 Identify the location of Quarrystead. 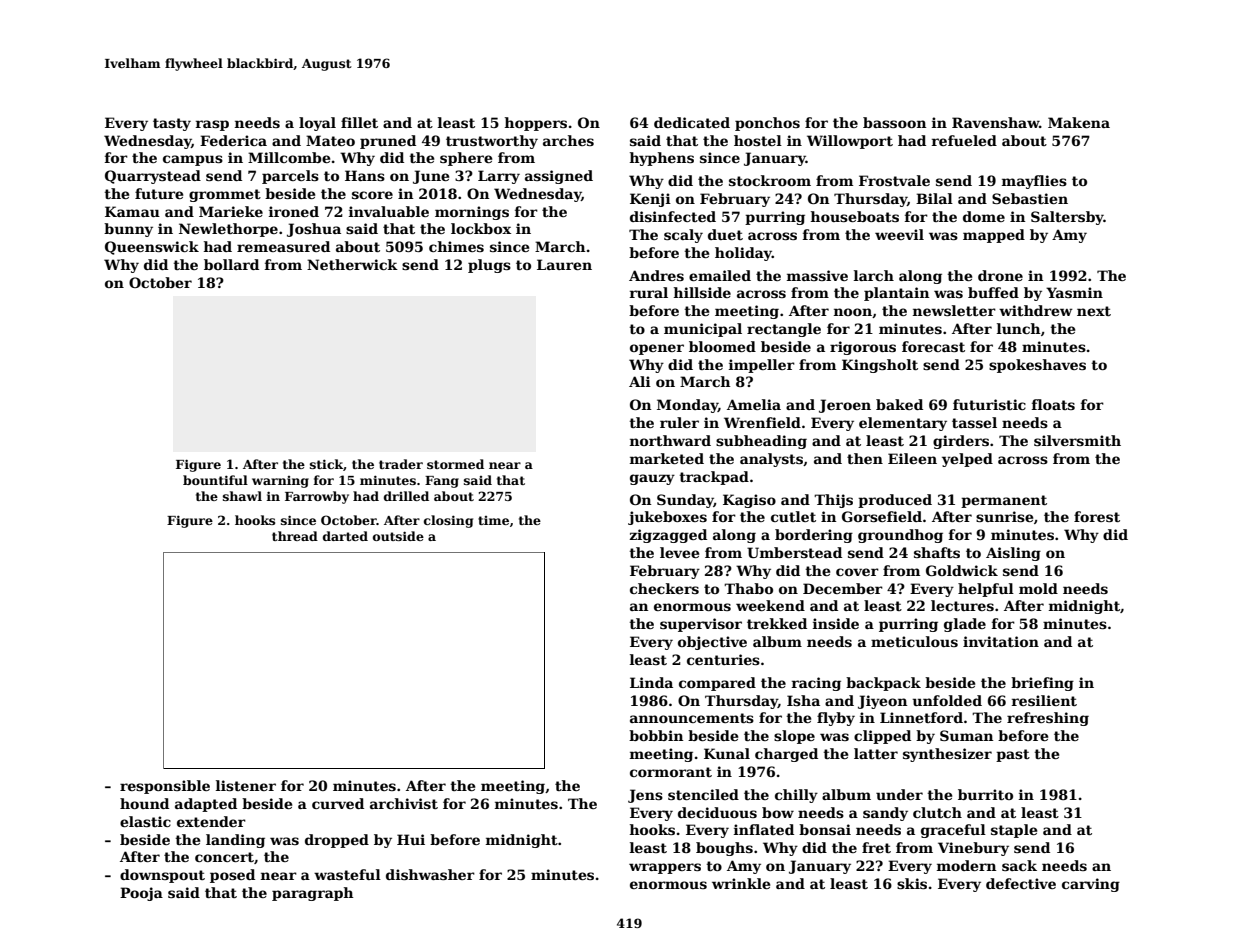
(153, 177).
